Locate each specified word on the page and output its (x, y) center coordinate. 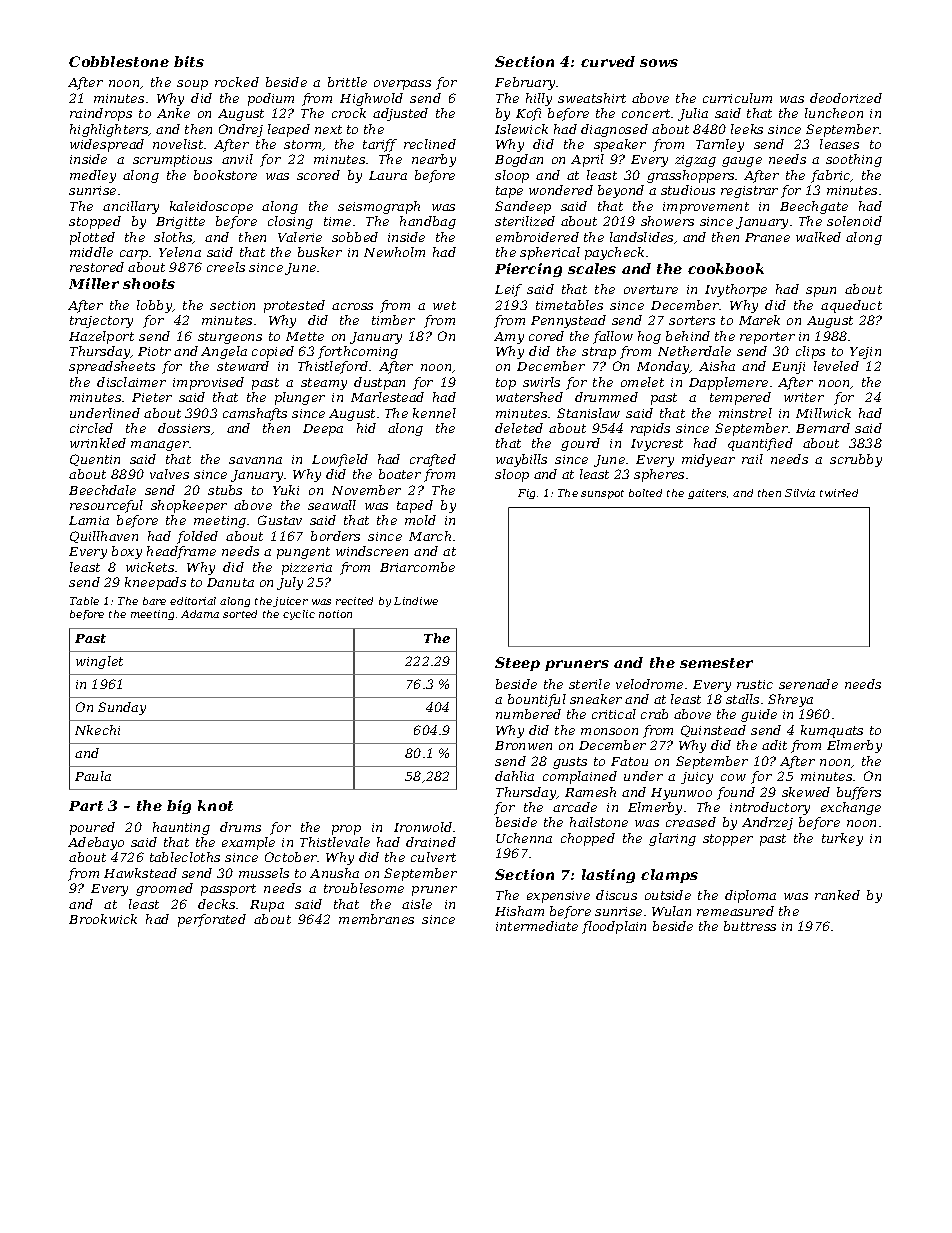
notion (335, 614)
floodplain (614, 927)
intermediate (537, 926)
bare (154, 601)
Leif (508, 290)
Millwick (823, 413)
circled (91, 428)
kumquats (832, 731)
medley (93, 176)
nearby (434, 160)
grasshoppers (690, 176)
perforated (212, 920)
